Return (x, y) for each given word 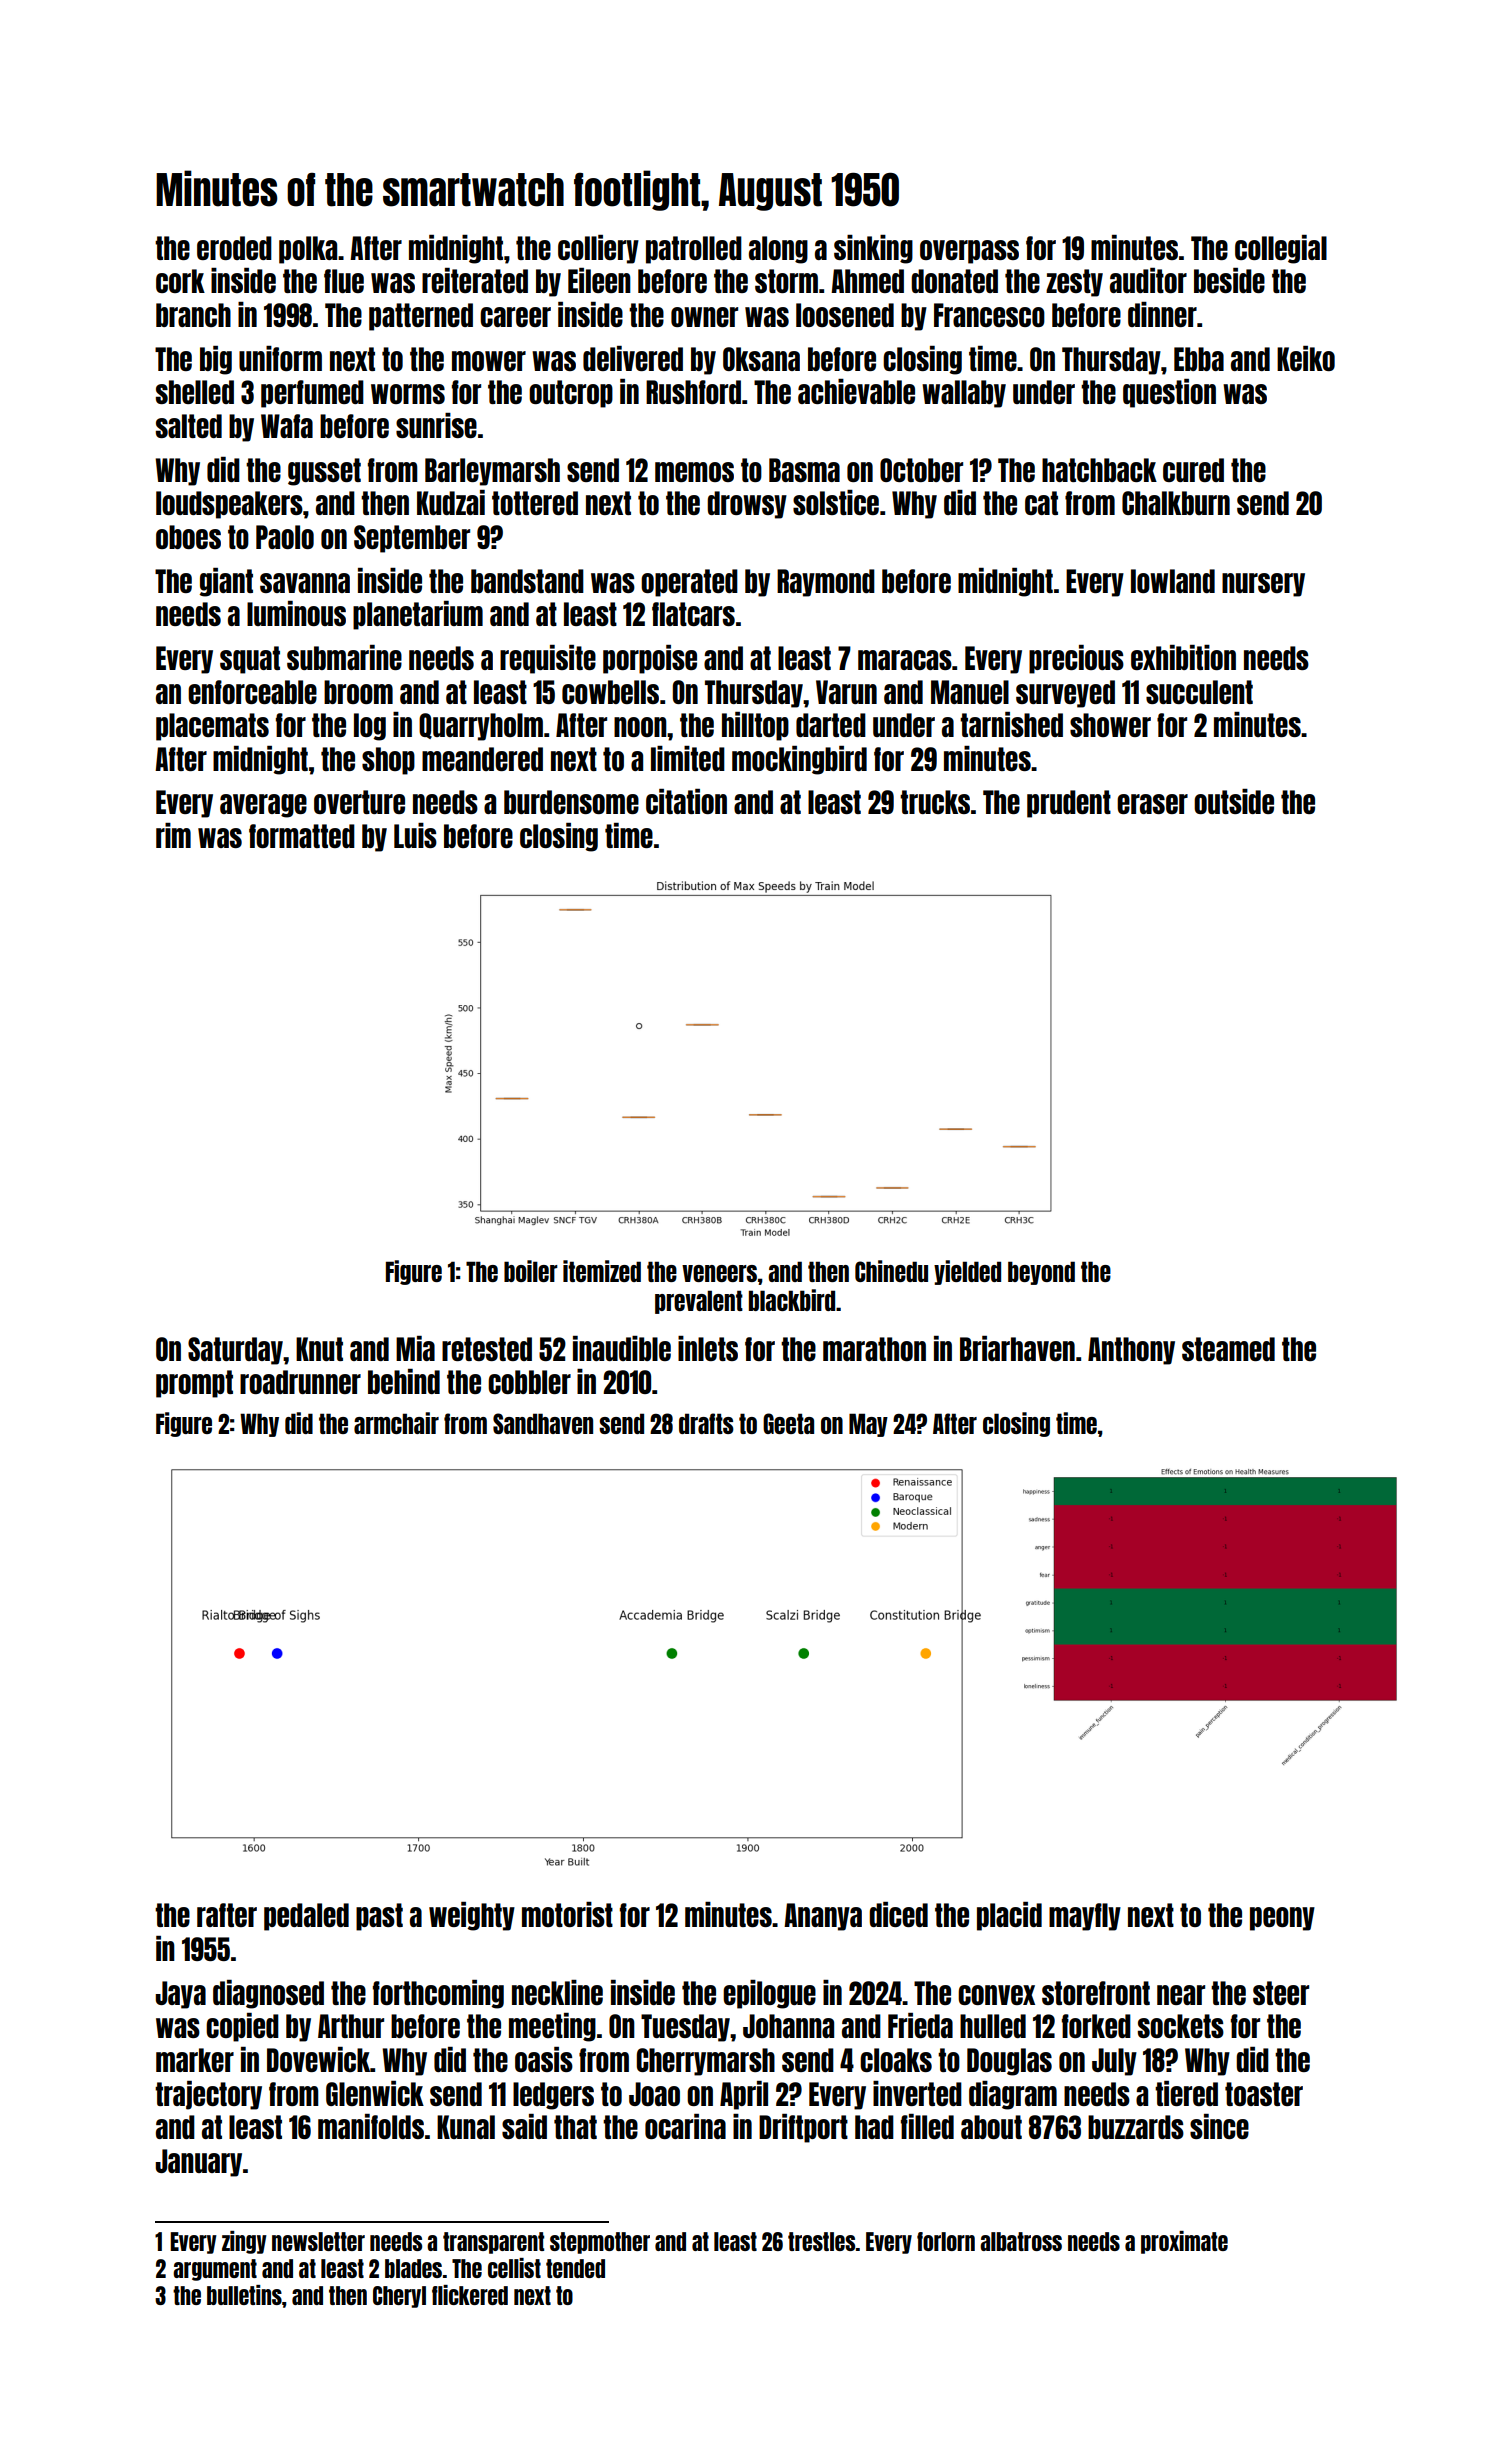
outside (1234, 801)
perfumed (312, 394)
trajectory (208, 2095)
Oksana (761, 359)
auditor (1148, 280)
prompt (194, 1384)
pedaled (306, 1917)
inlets (708, 1348)
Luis (415, 835)
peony (1282, 1919)
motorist (567, 1914)
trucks (935, 802)
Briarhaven (1017, 1348)
